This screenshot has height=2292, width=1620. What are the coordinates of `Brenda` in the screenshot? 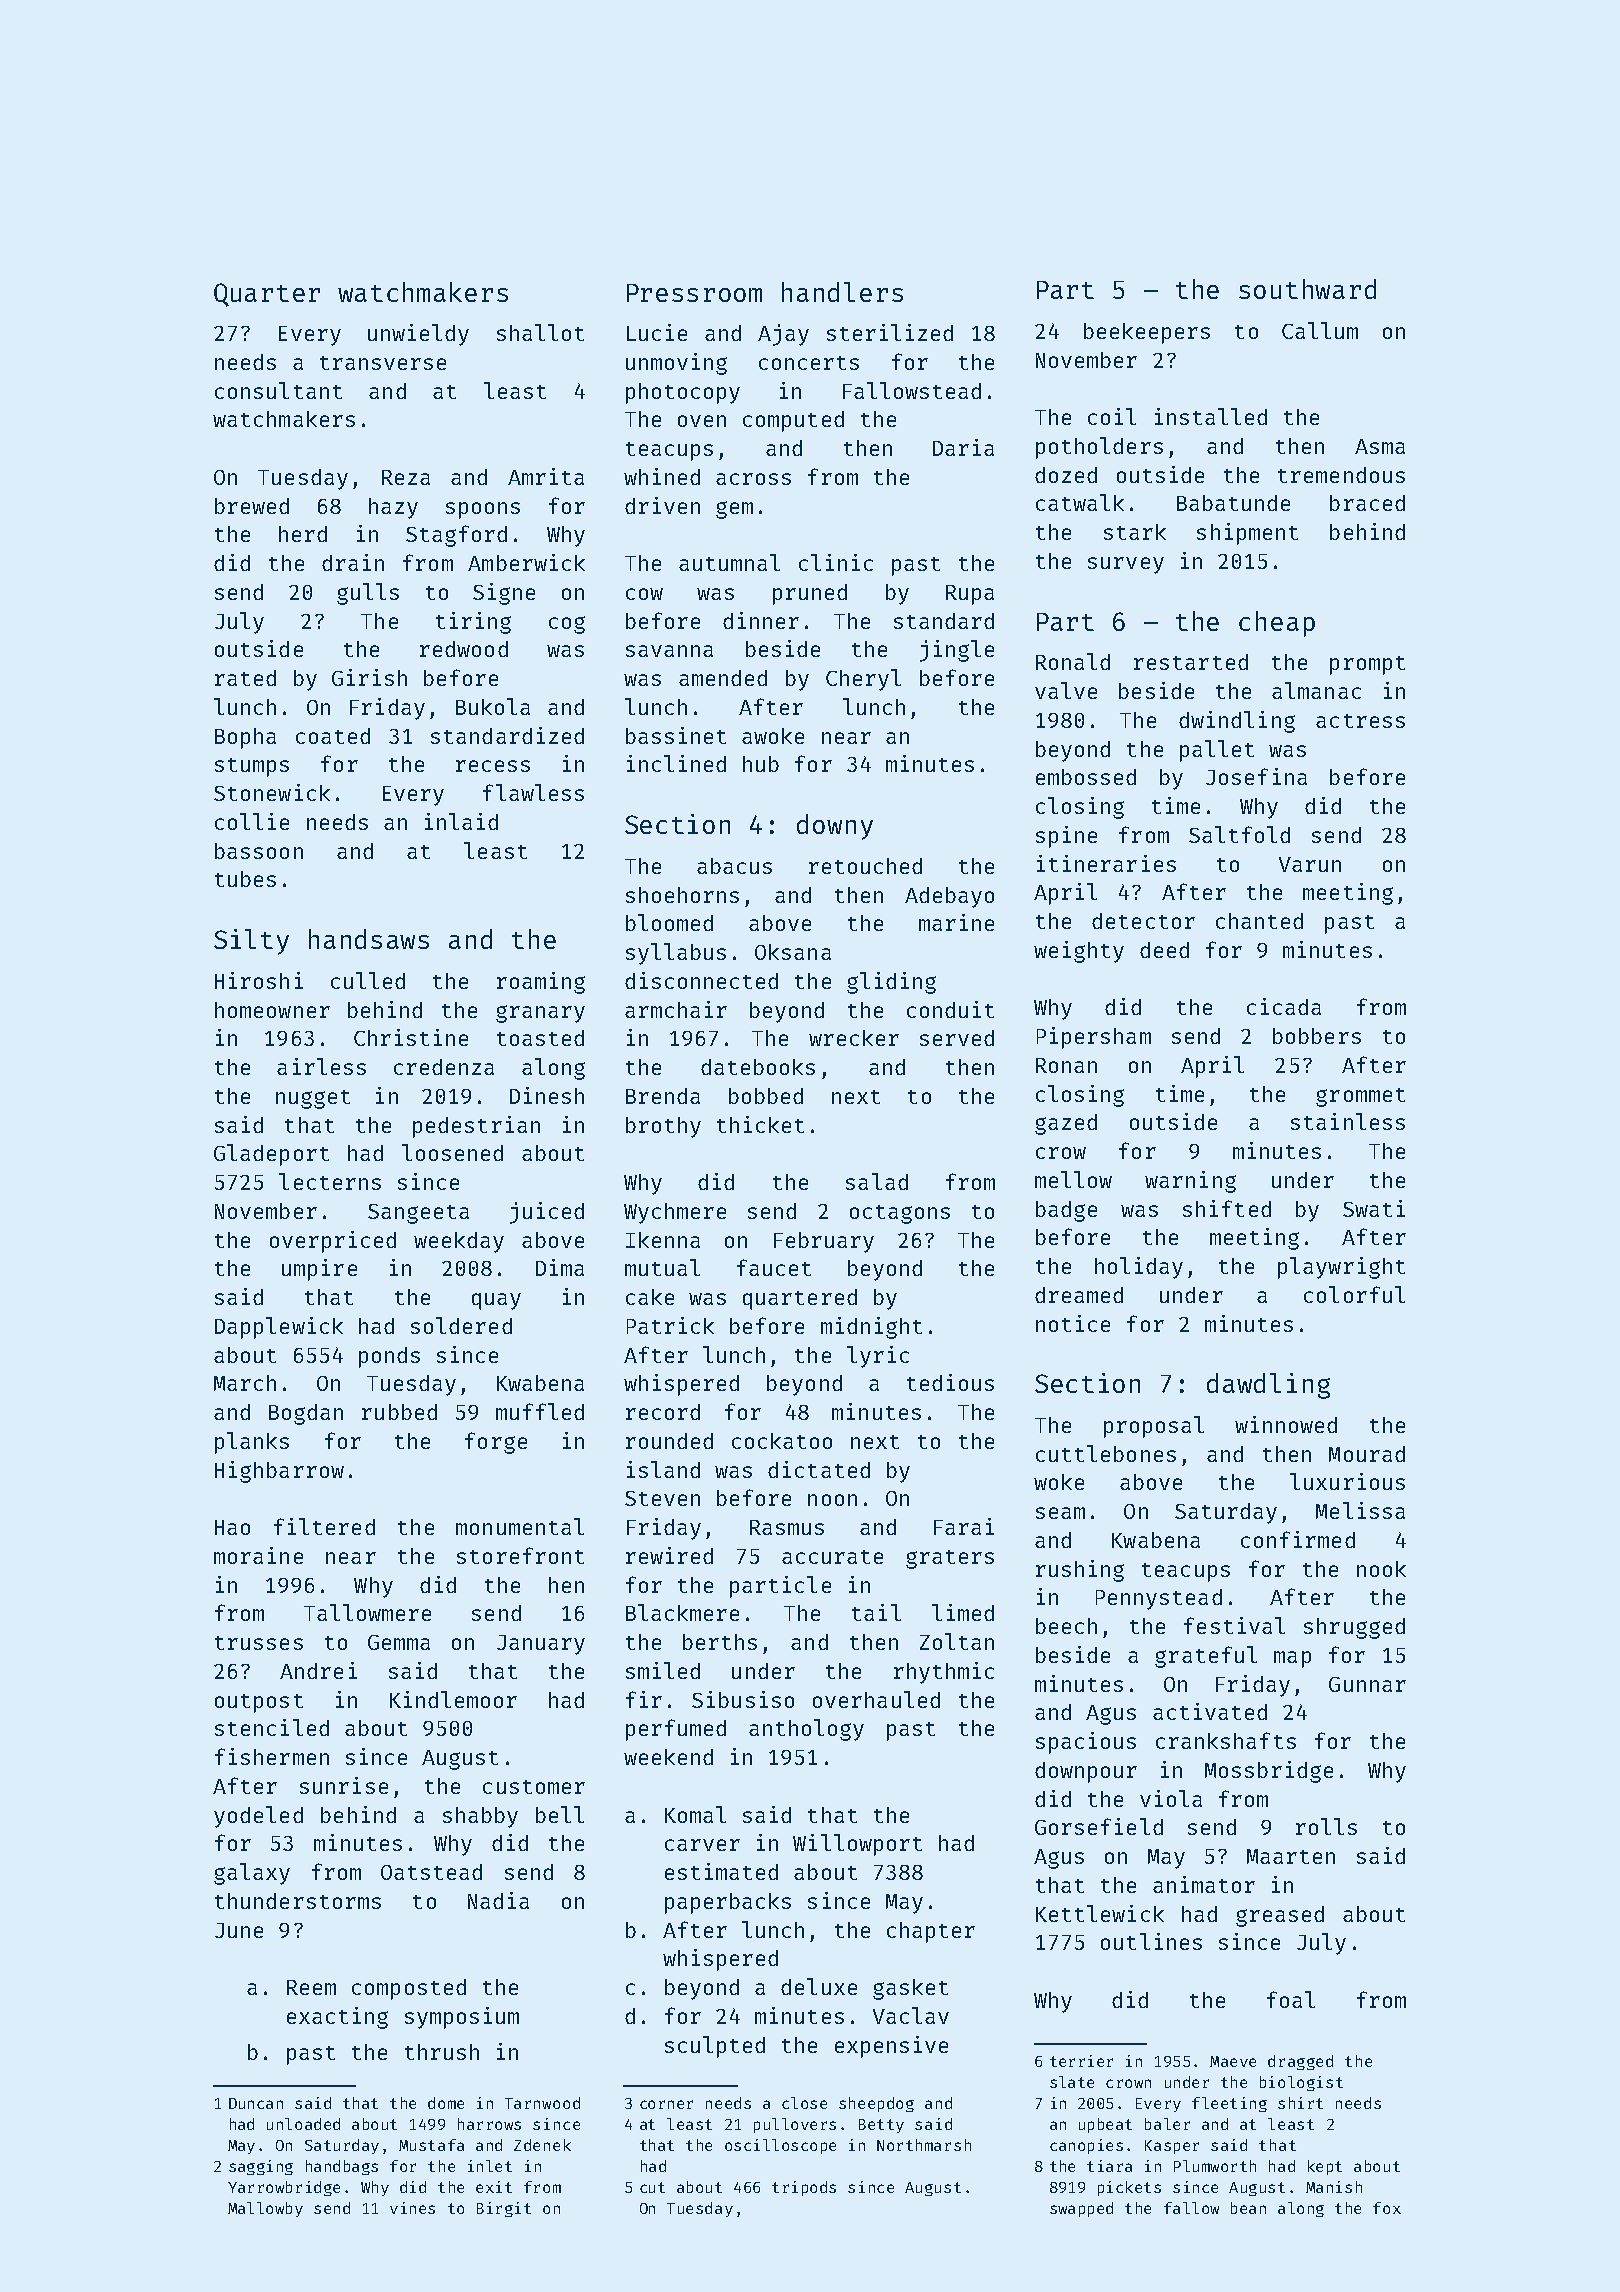 It's located at (663, 1096).
